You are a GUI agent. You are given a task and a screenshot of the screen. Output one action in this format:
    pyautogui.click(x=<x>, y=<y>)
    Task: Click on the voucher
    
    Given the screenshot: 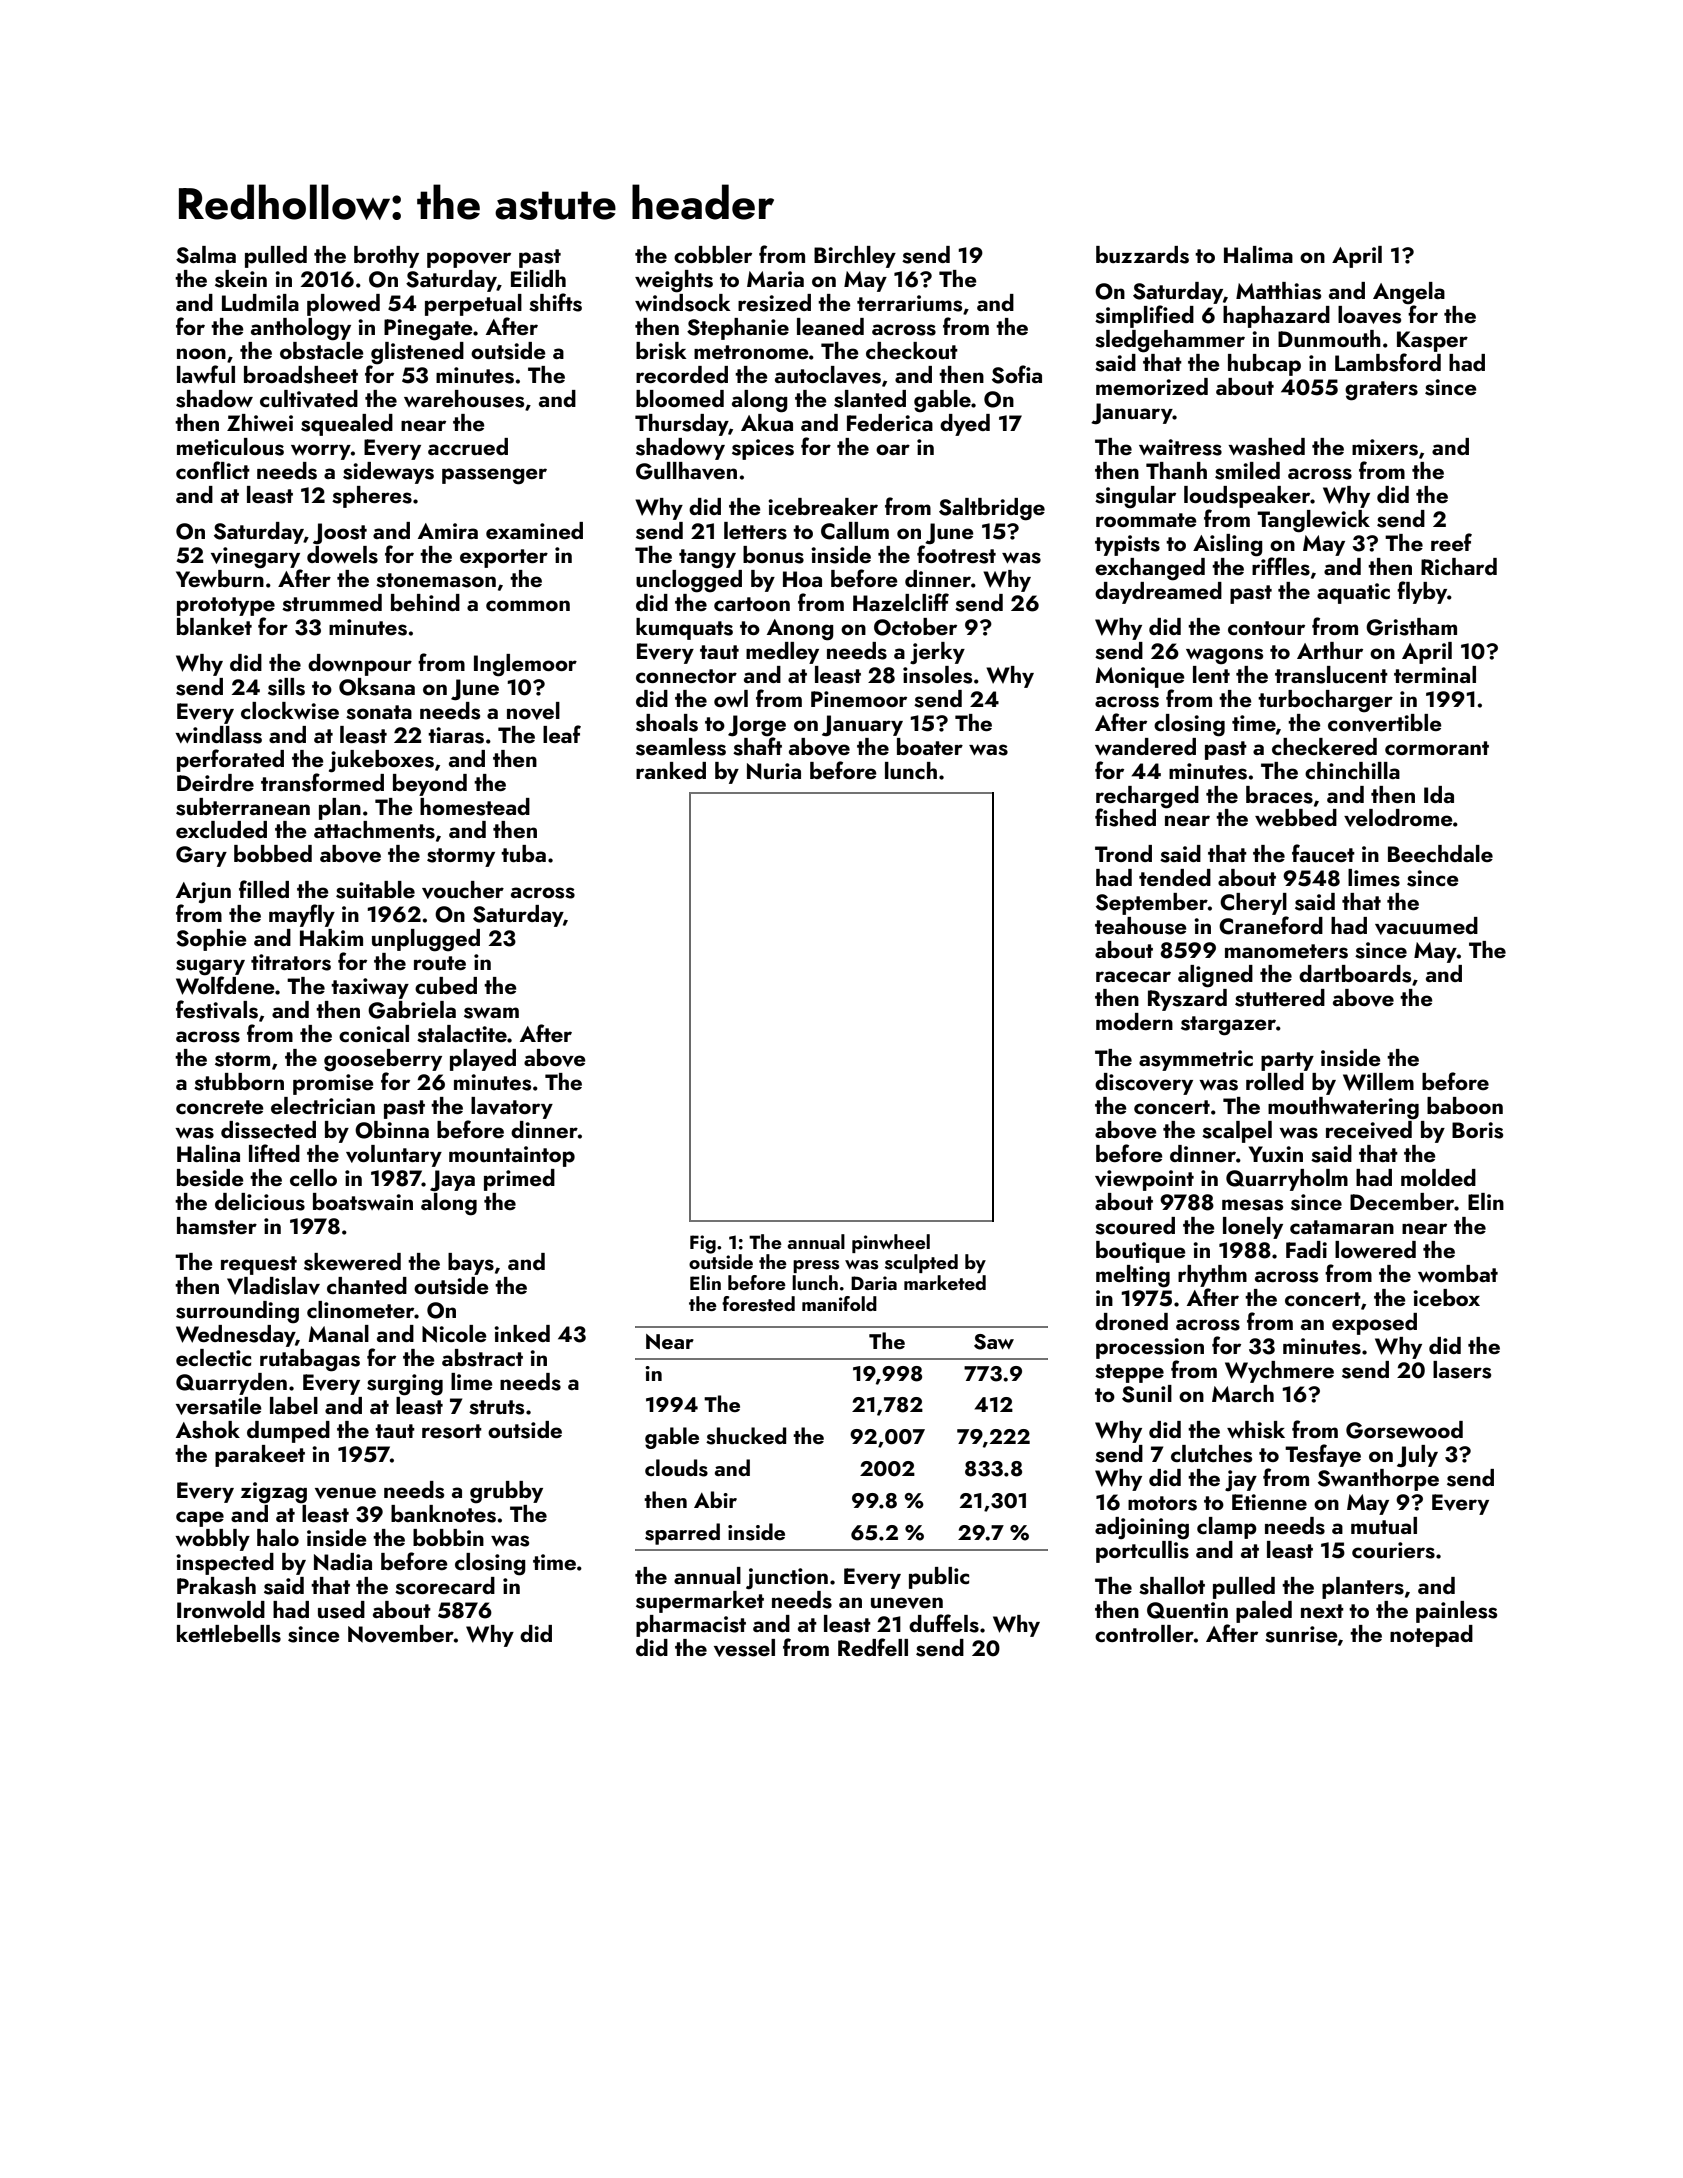 What is the action you would take?
    pyautogui.click(x=463, y=890)
